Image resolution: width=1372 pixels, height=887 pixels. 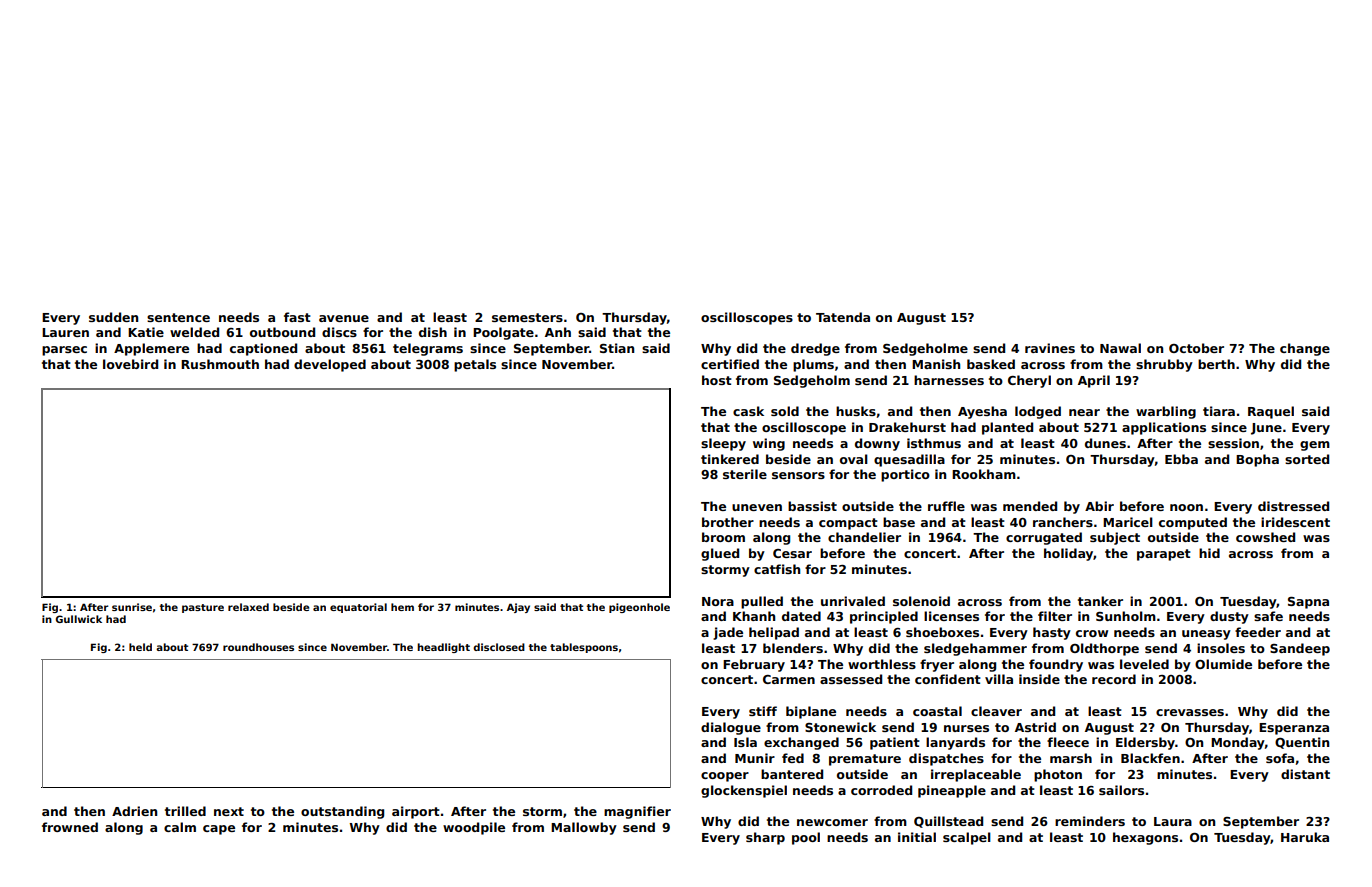 What do you see at coordinates (474, 828) in the screenshot?
I see `woodpile` at bounding box center [474, 828].
